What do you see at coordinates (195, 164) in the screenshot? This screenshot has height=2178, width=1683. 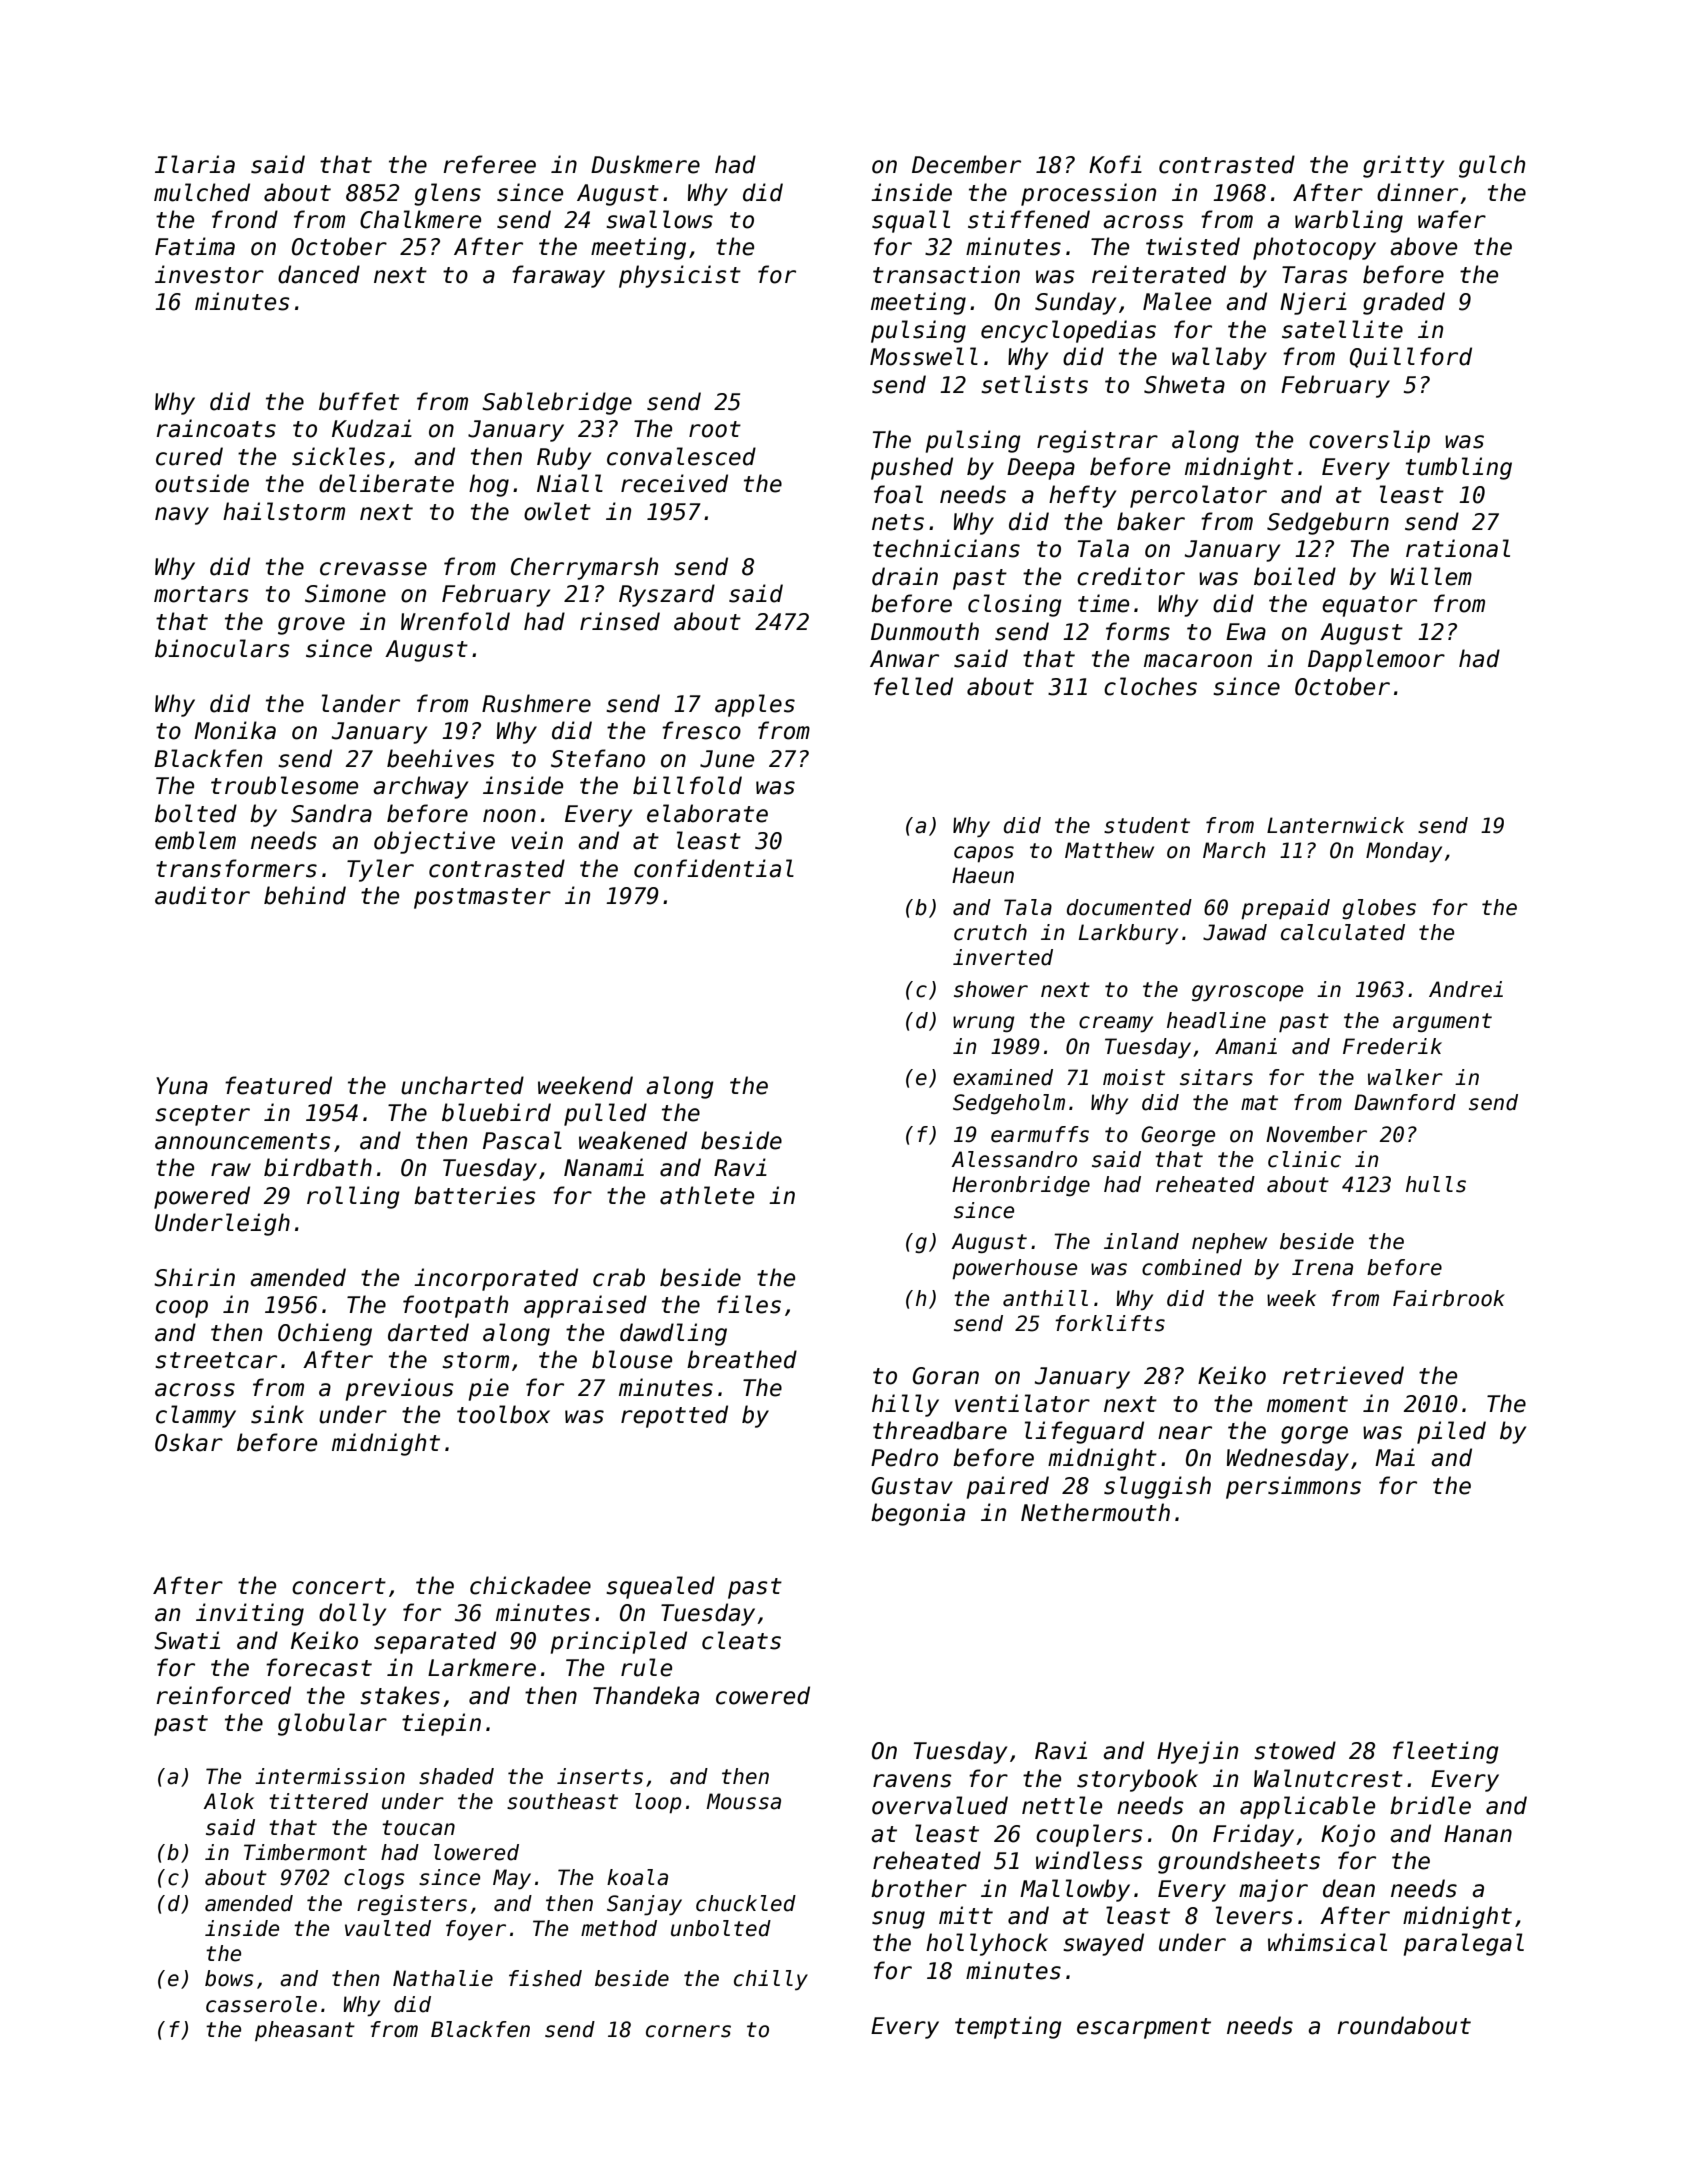 I see `Ilaria` at bounding box center [195, 164].
